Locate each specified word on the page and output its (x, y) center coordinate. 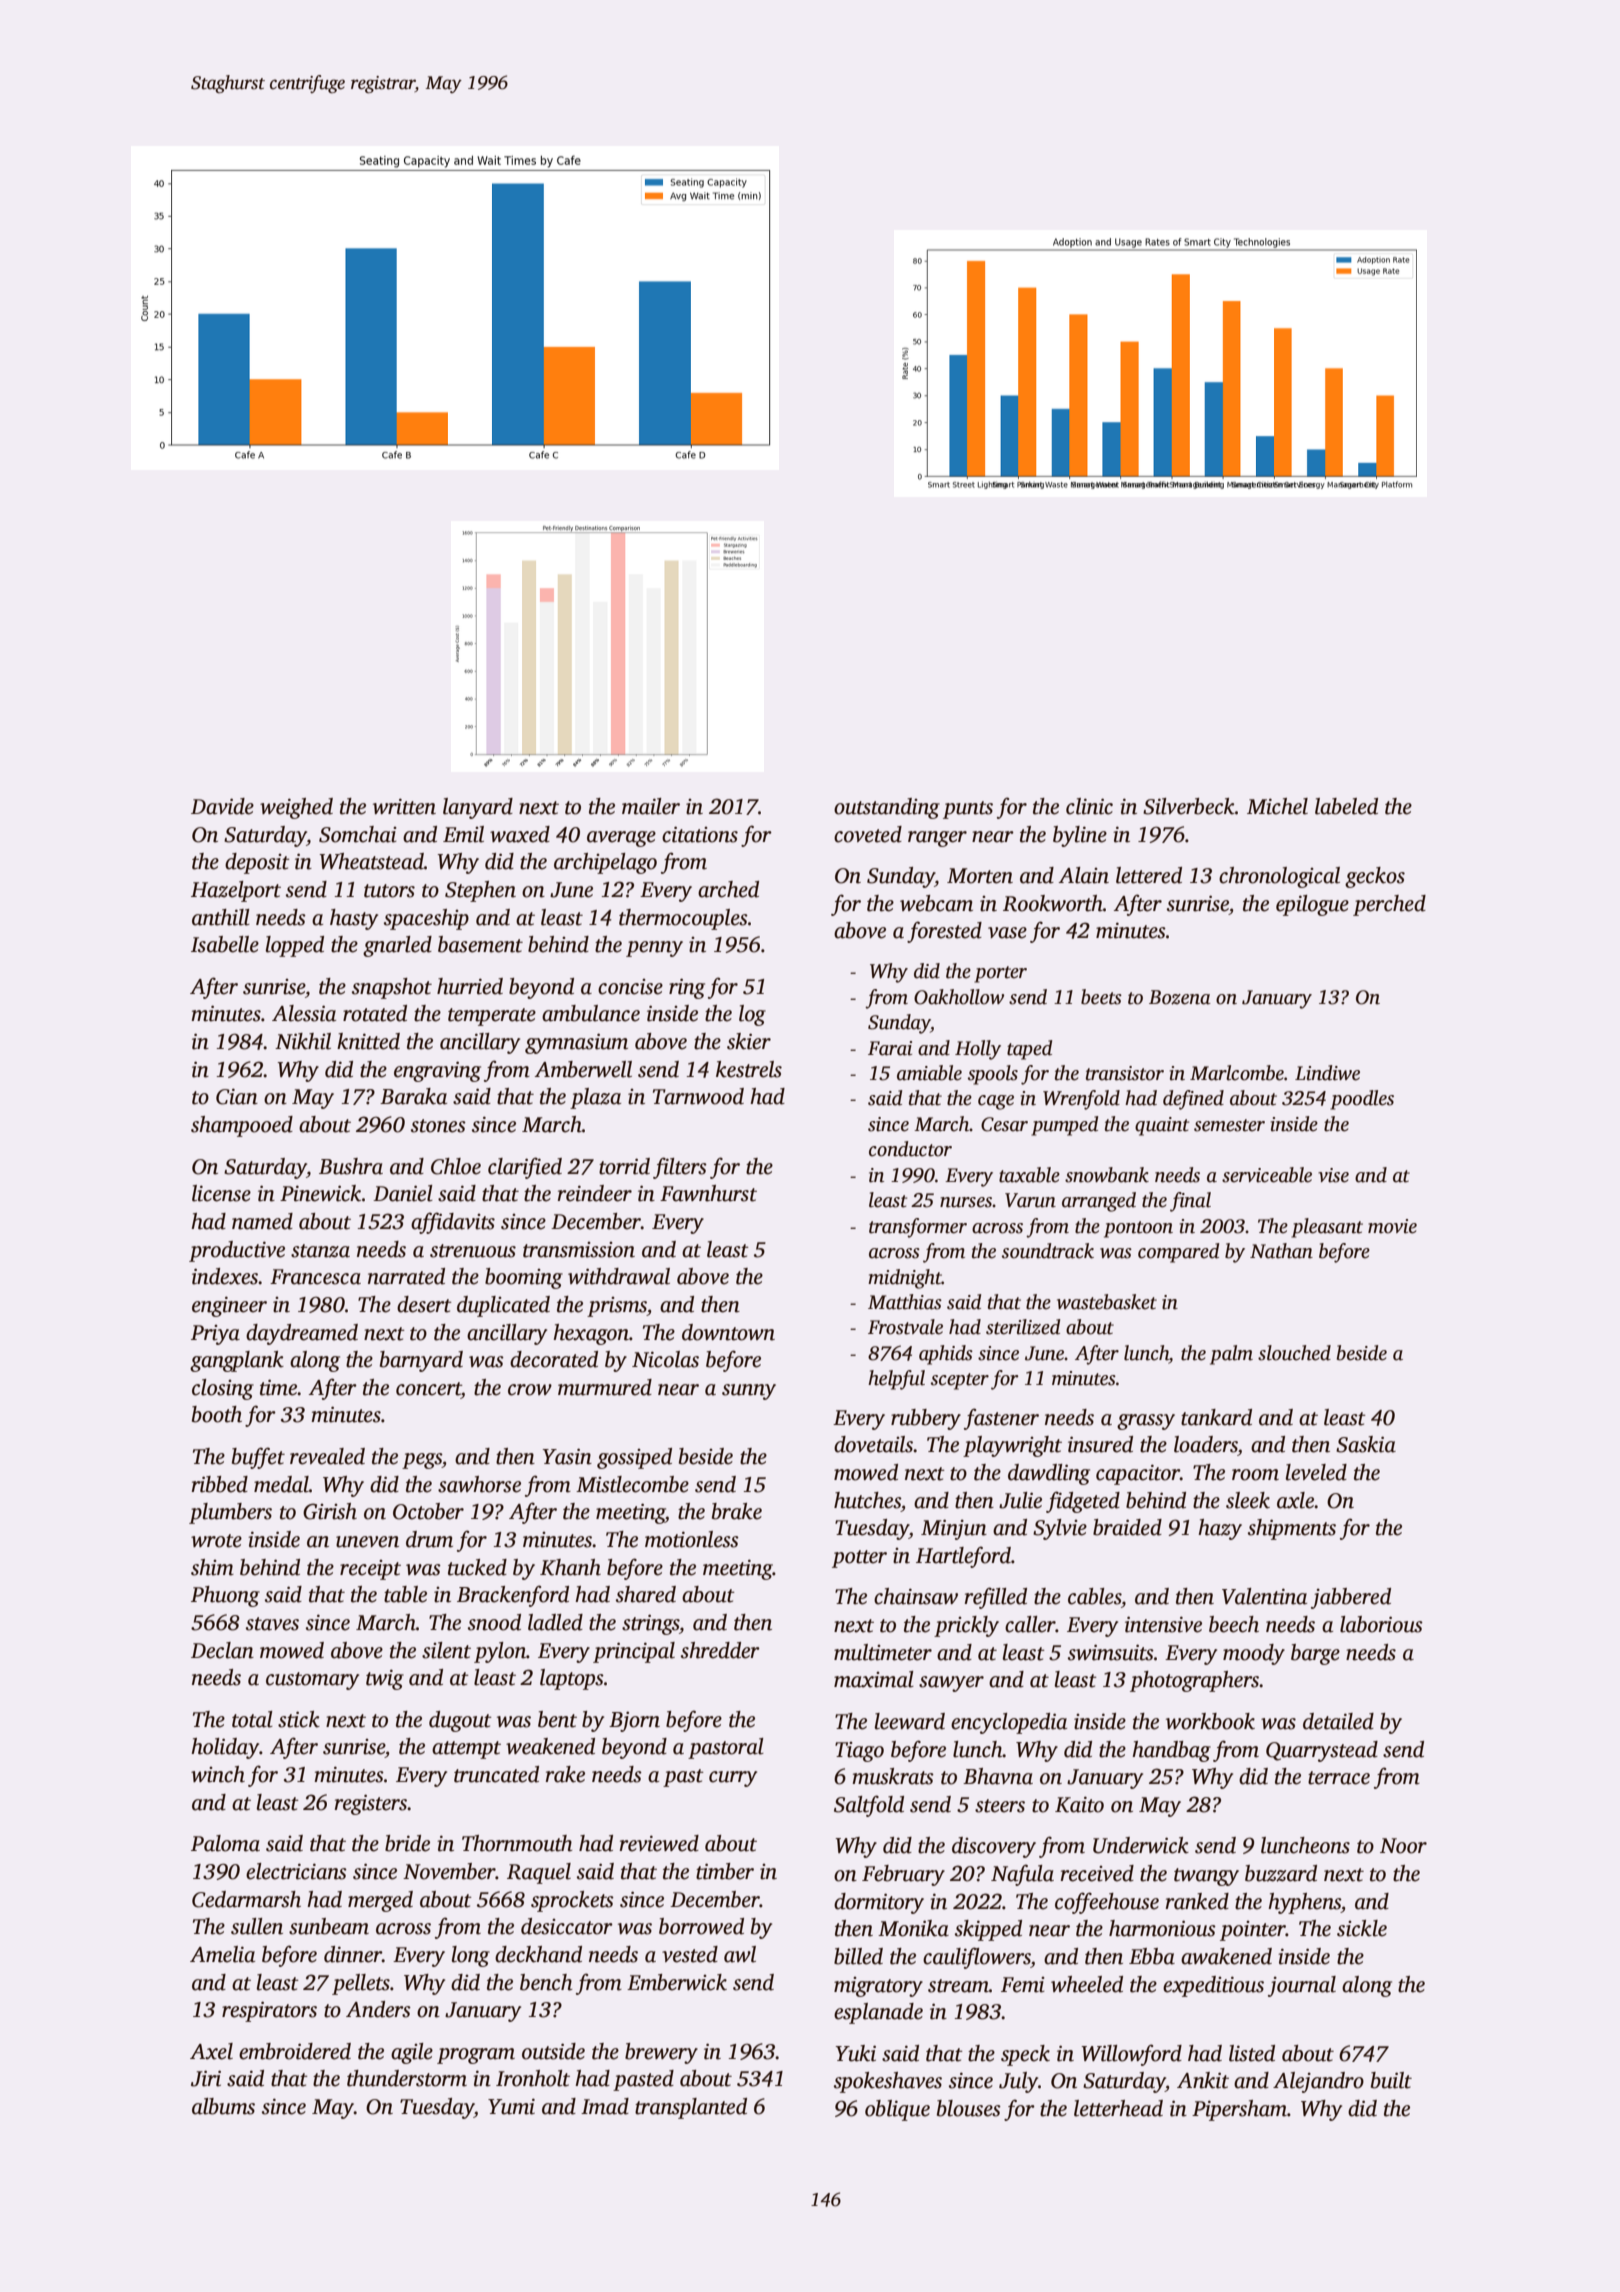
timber (725, 1871)
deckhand (538, 1954)
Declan (222, 1650)
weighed (296, 808)
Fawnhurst (708, 1193)
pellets (361, 1984)
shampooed (242, 1126)
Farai (890, 1048)
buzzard (1281, 1873)
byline (1080, 836)
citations (700, 834)
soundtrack (1048, 1251)
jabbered (1351, 1598)
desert (424, 1304)
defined (1193, 1100)
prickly (966, 1626)
